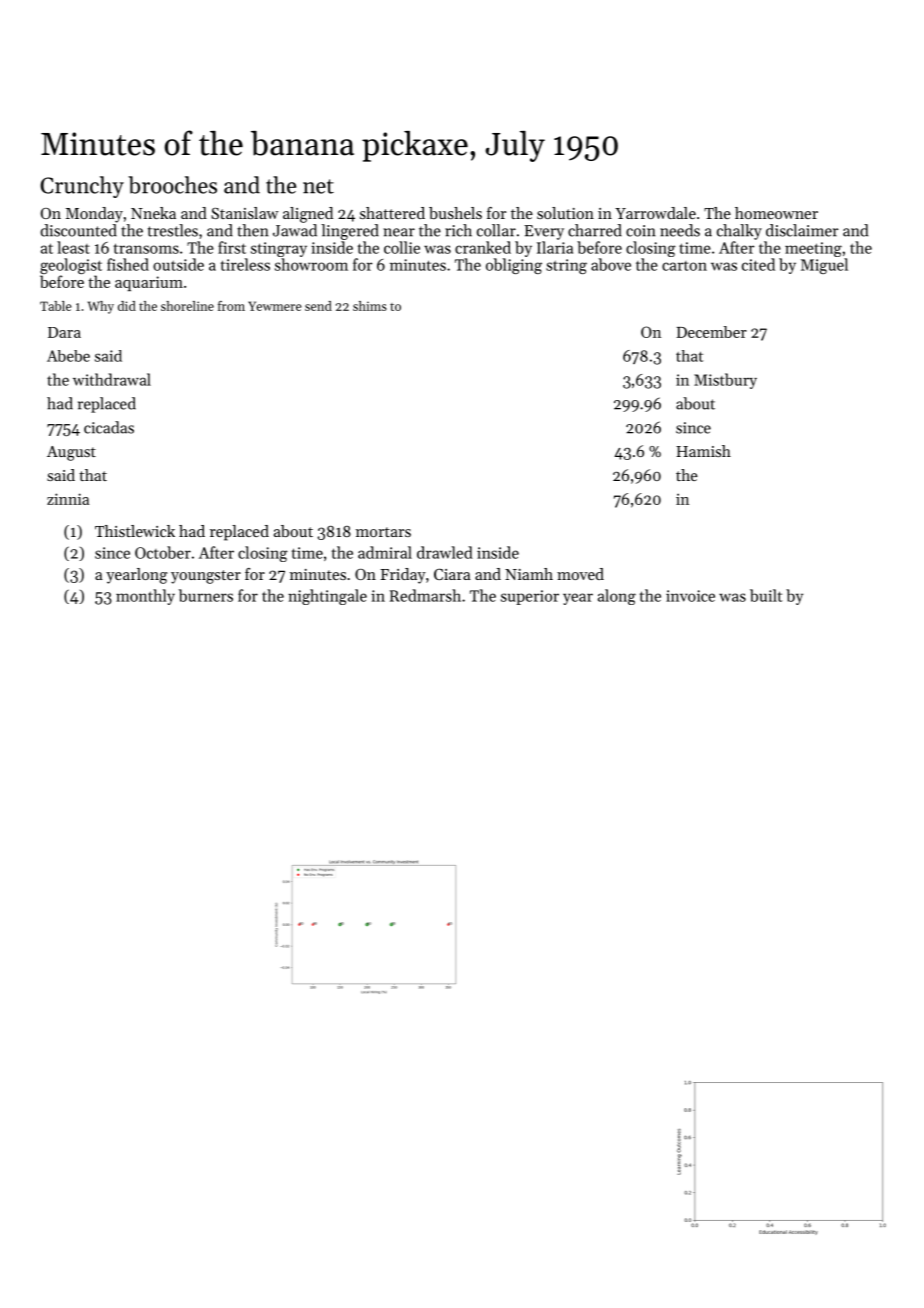 The width and height of the screenshot is (924, 1308). Describe the element at coordinates (172, 185) in the screenshot. I see `brooches` at that location.
